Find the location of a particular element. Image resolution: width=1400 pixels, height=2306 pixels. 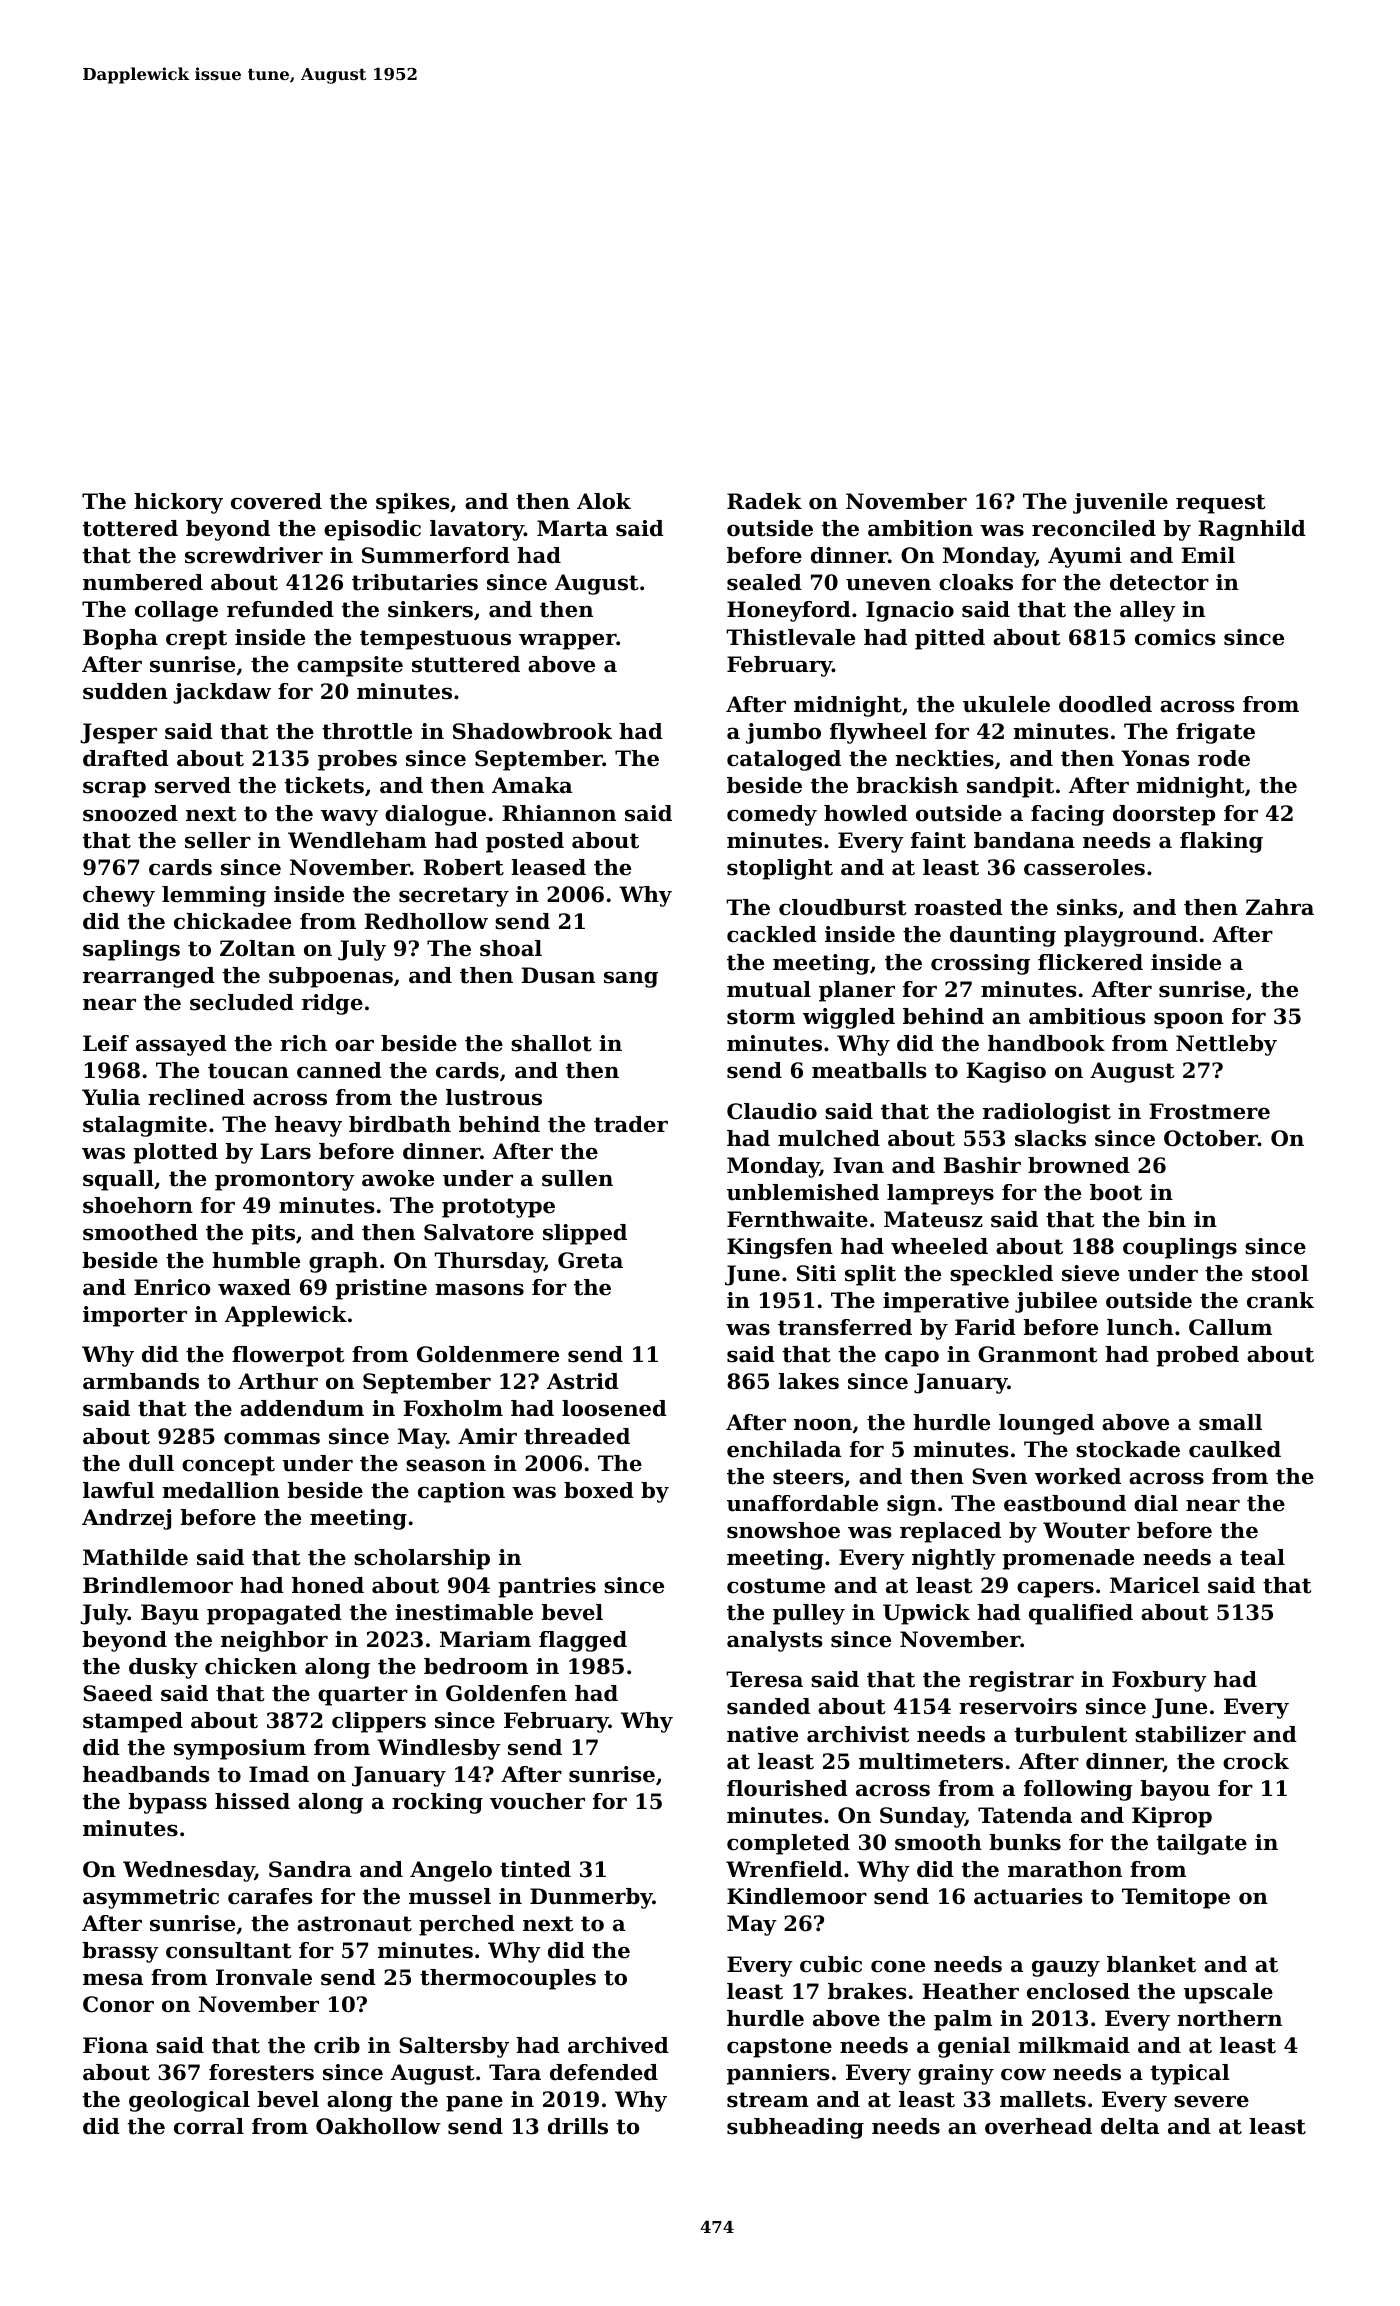

trader is located at coordinates (631, 1124).
